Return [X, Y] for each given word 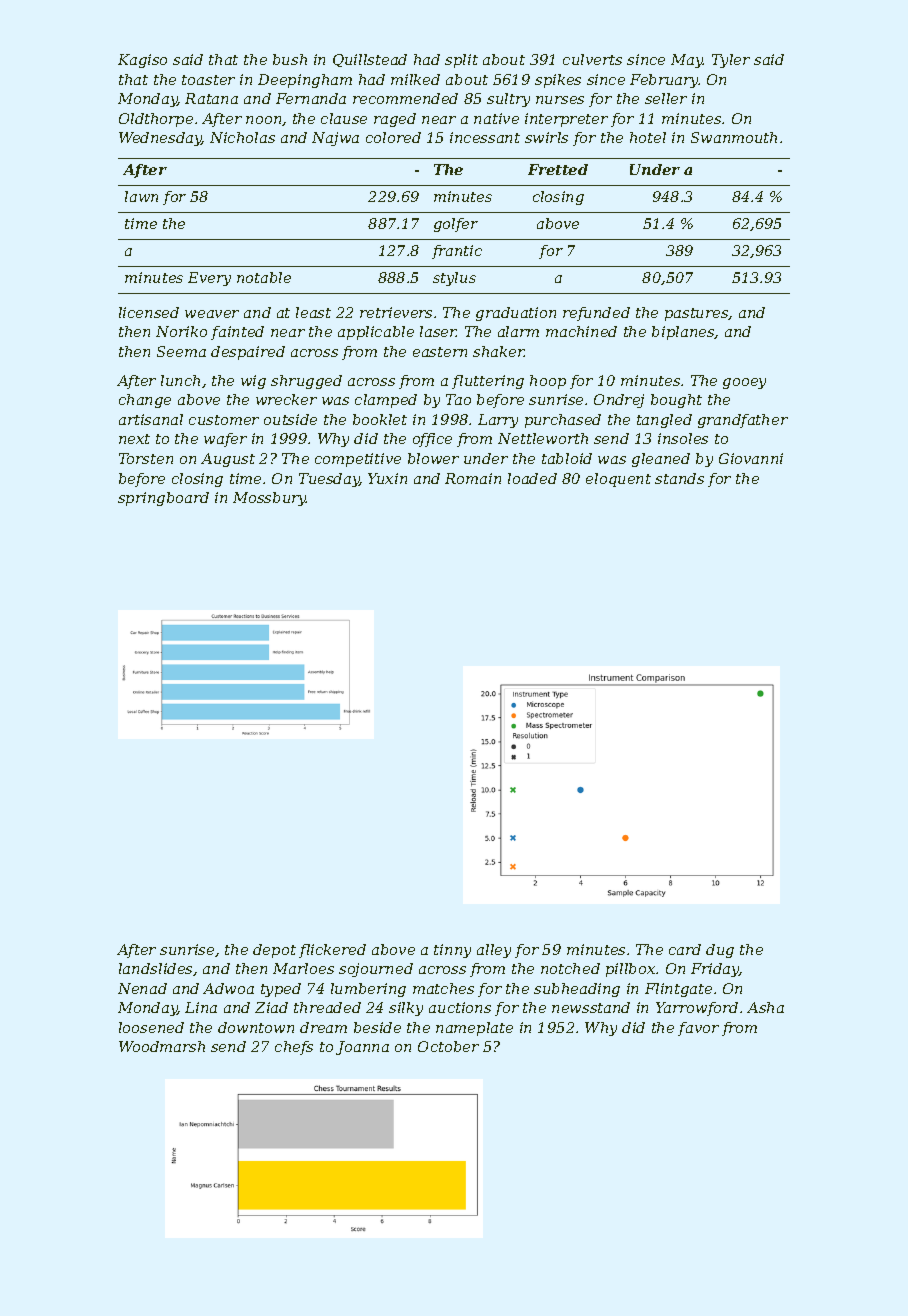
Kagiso [142, 61]
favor [698, 1029]
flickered [332, 951]
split [461, 61]
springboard [163, 499]
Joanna [362, 1048]
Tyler [731, 61]
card [685, 949]
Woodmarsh [162, 1046]
